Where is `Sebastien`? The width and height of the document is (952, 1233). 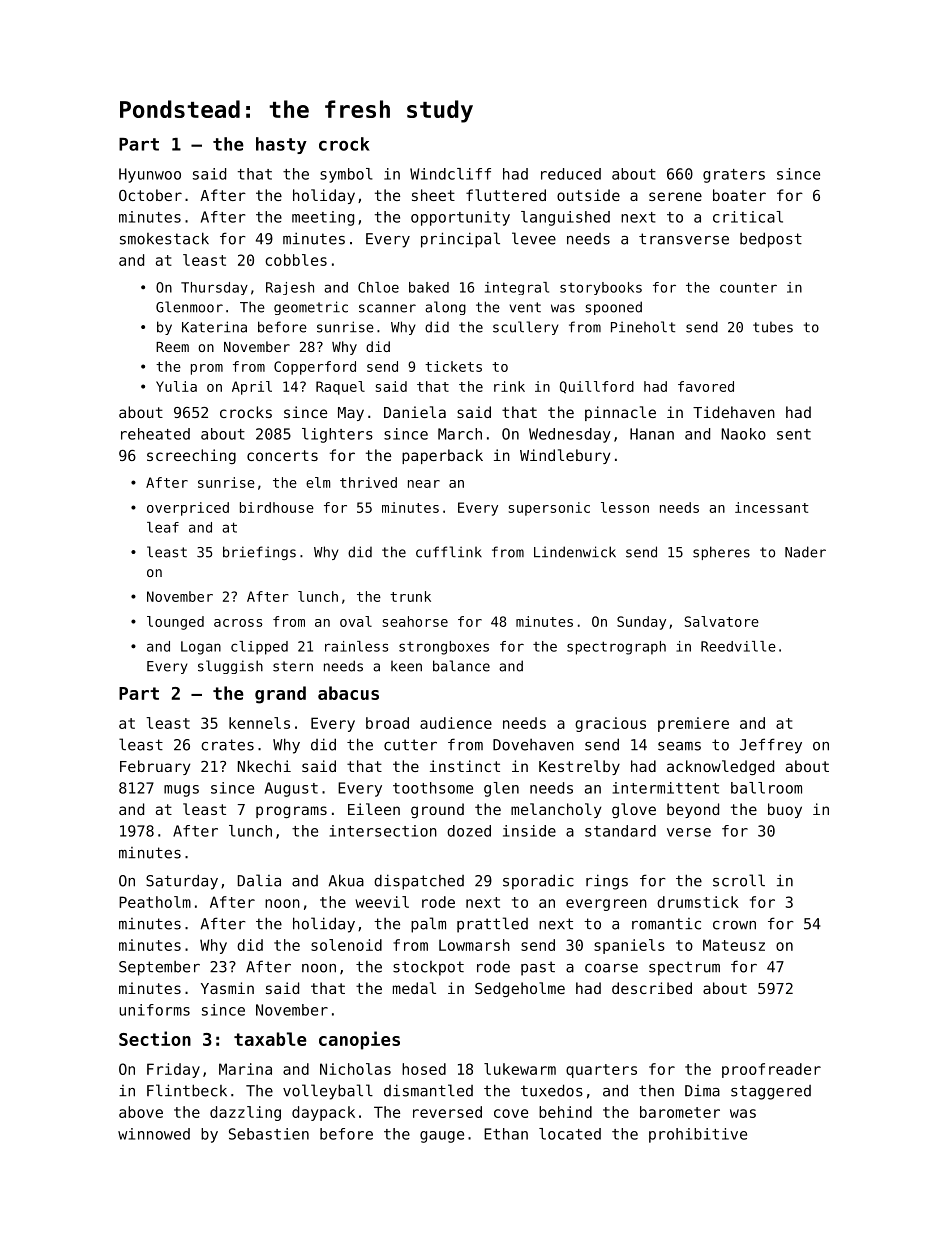 Sebastien is located at coordinates (269, 1134).
